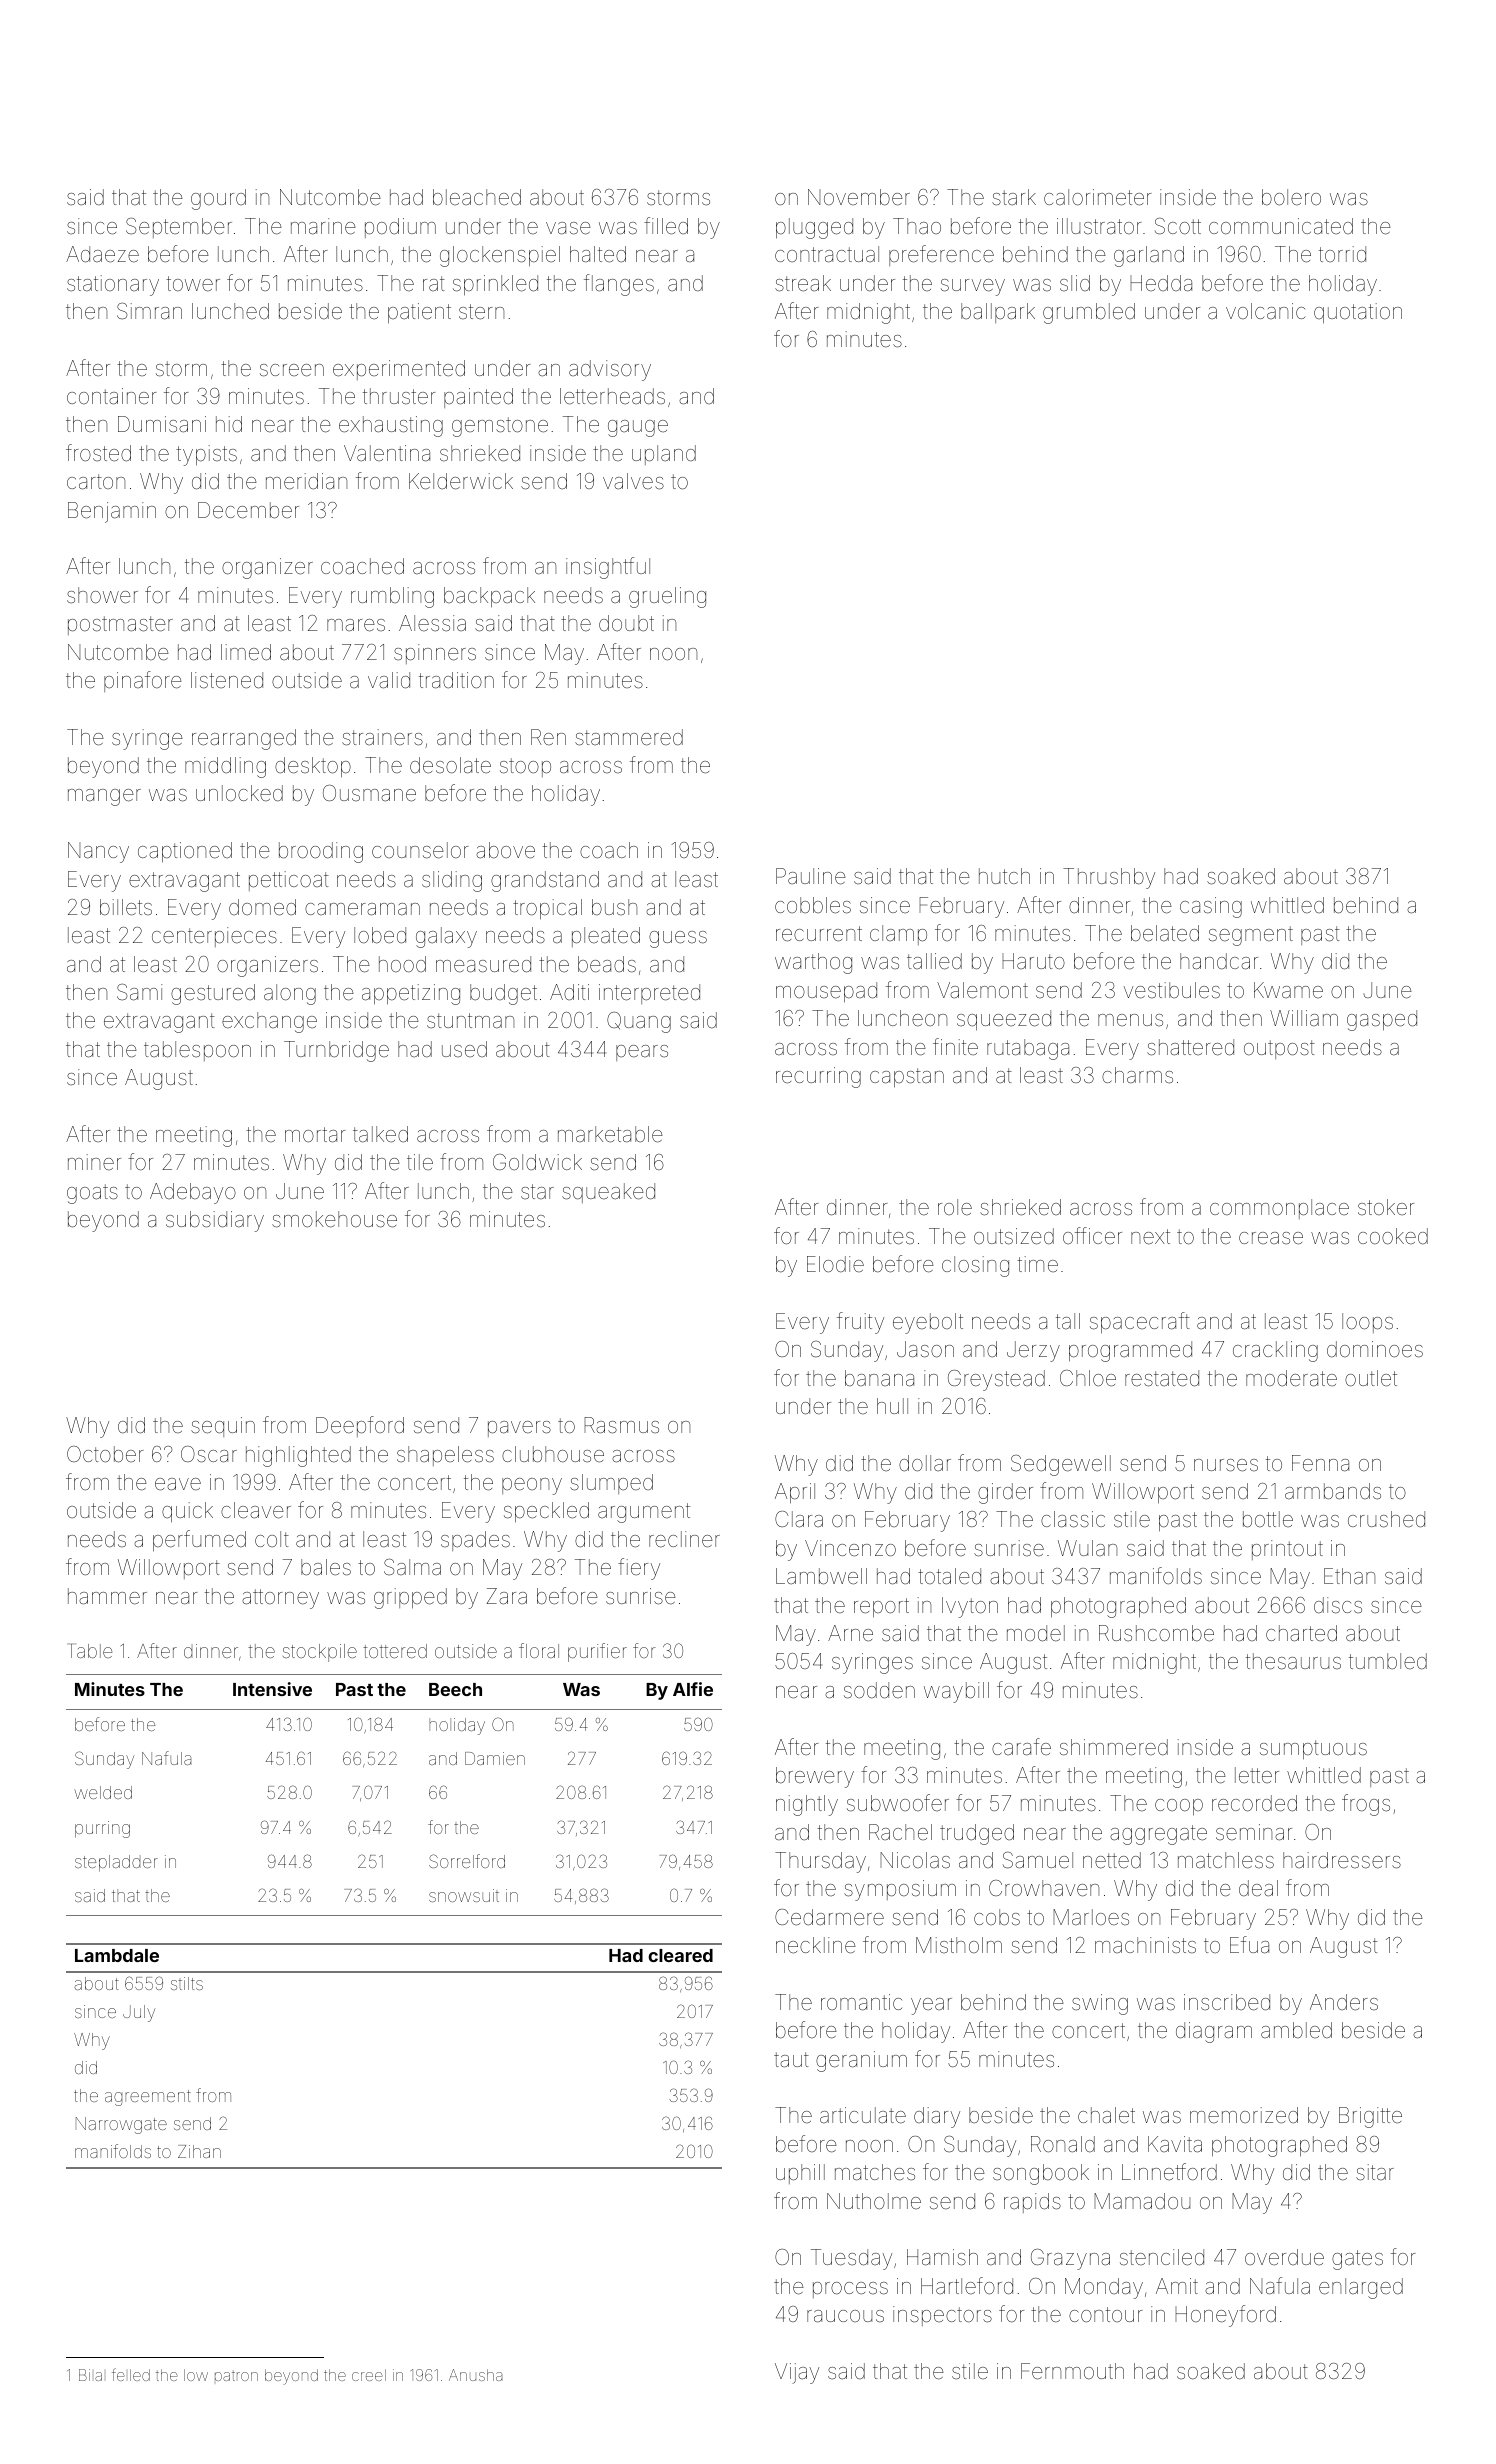  Describe the element at coordinates (1382, 1020) in the page. I see `gasped` at that location.
